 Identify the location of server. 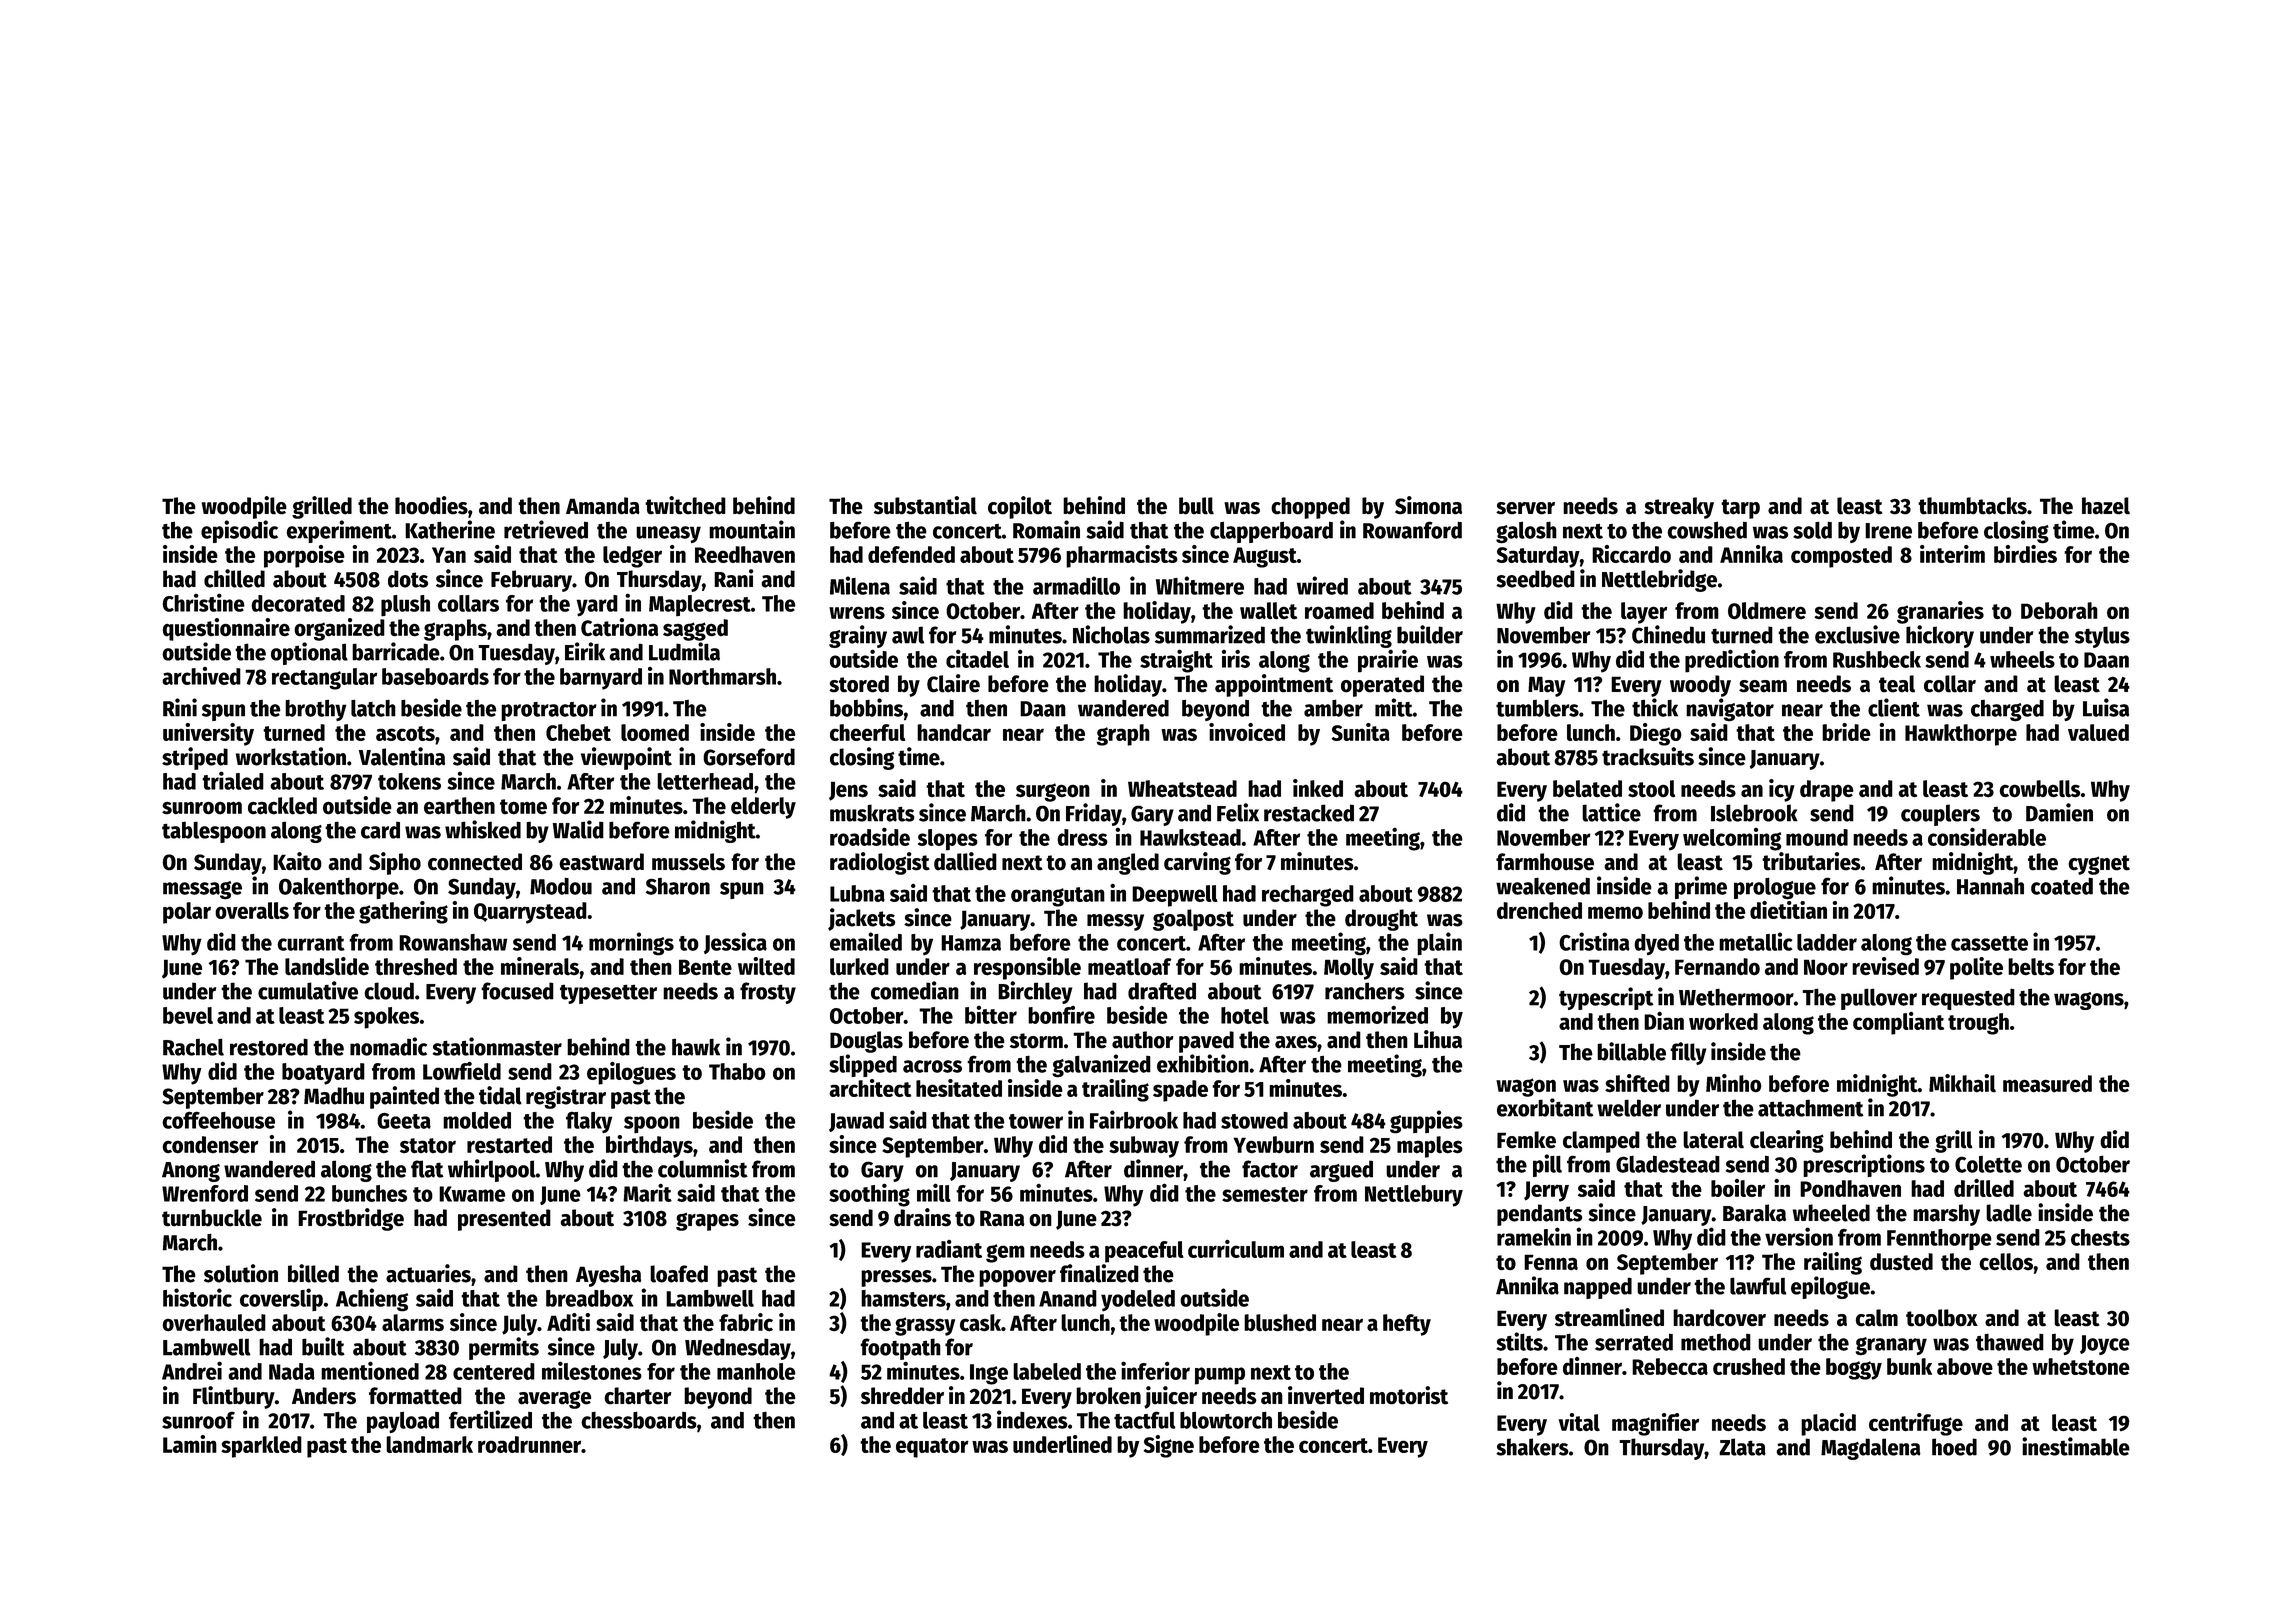
(1525, 508).
